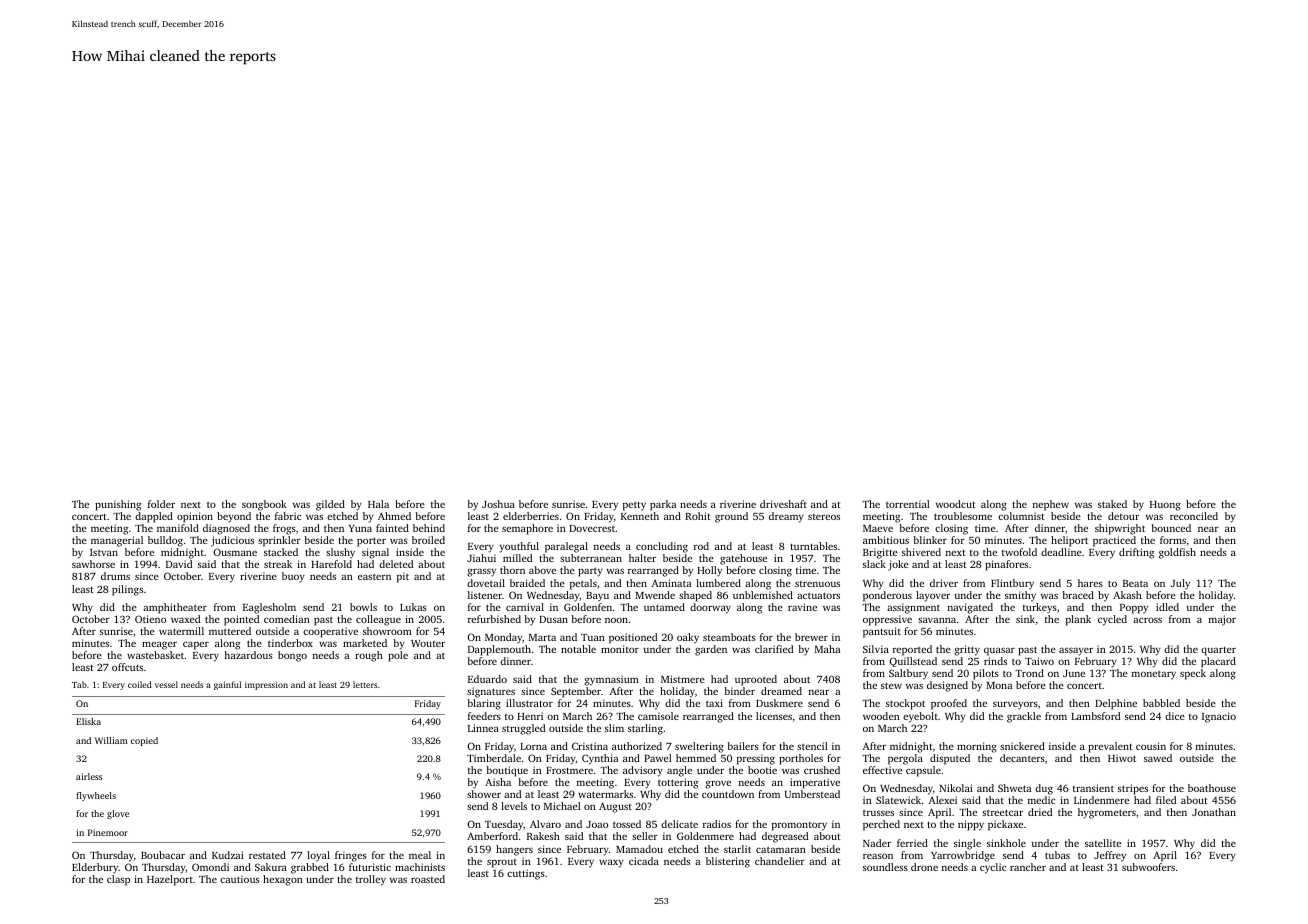  Describe the element at coordinates (118, 505) in the screenshot. I see `punishing` at that location.
